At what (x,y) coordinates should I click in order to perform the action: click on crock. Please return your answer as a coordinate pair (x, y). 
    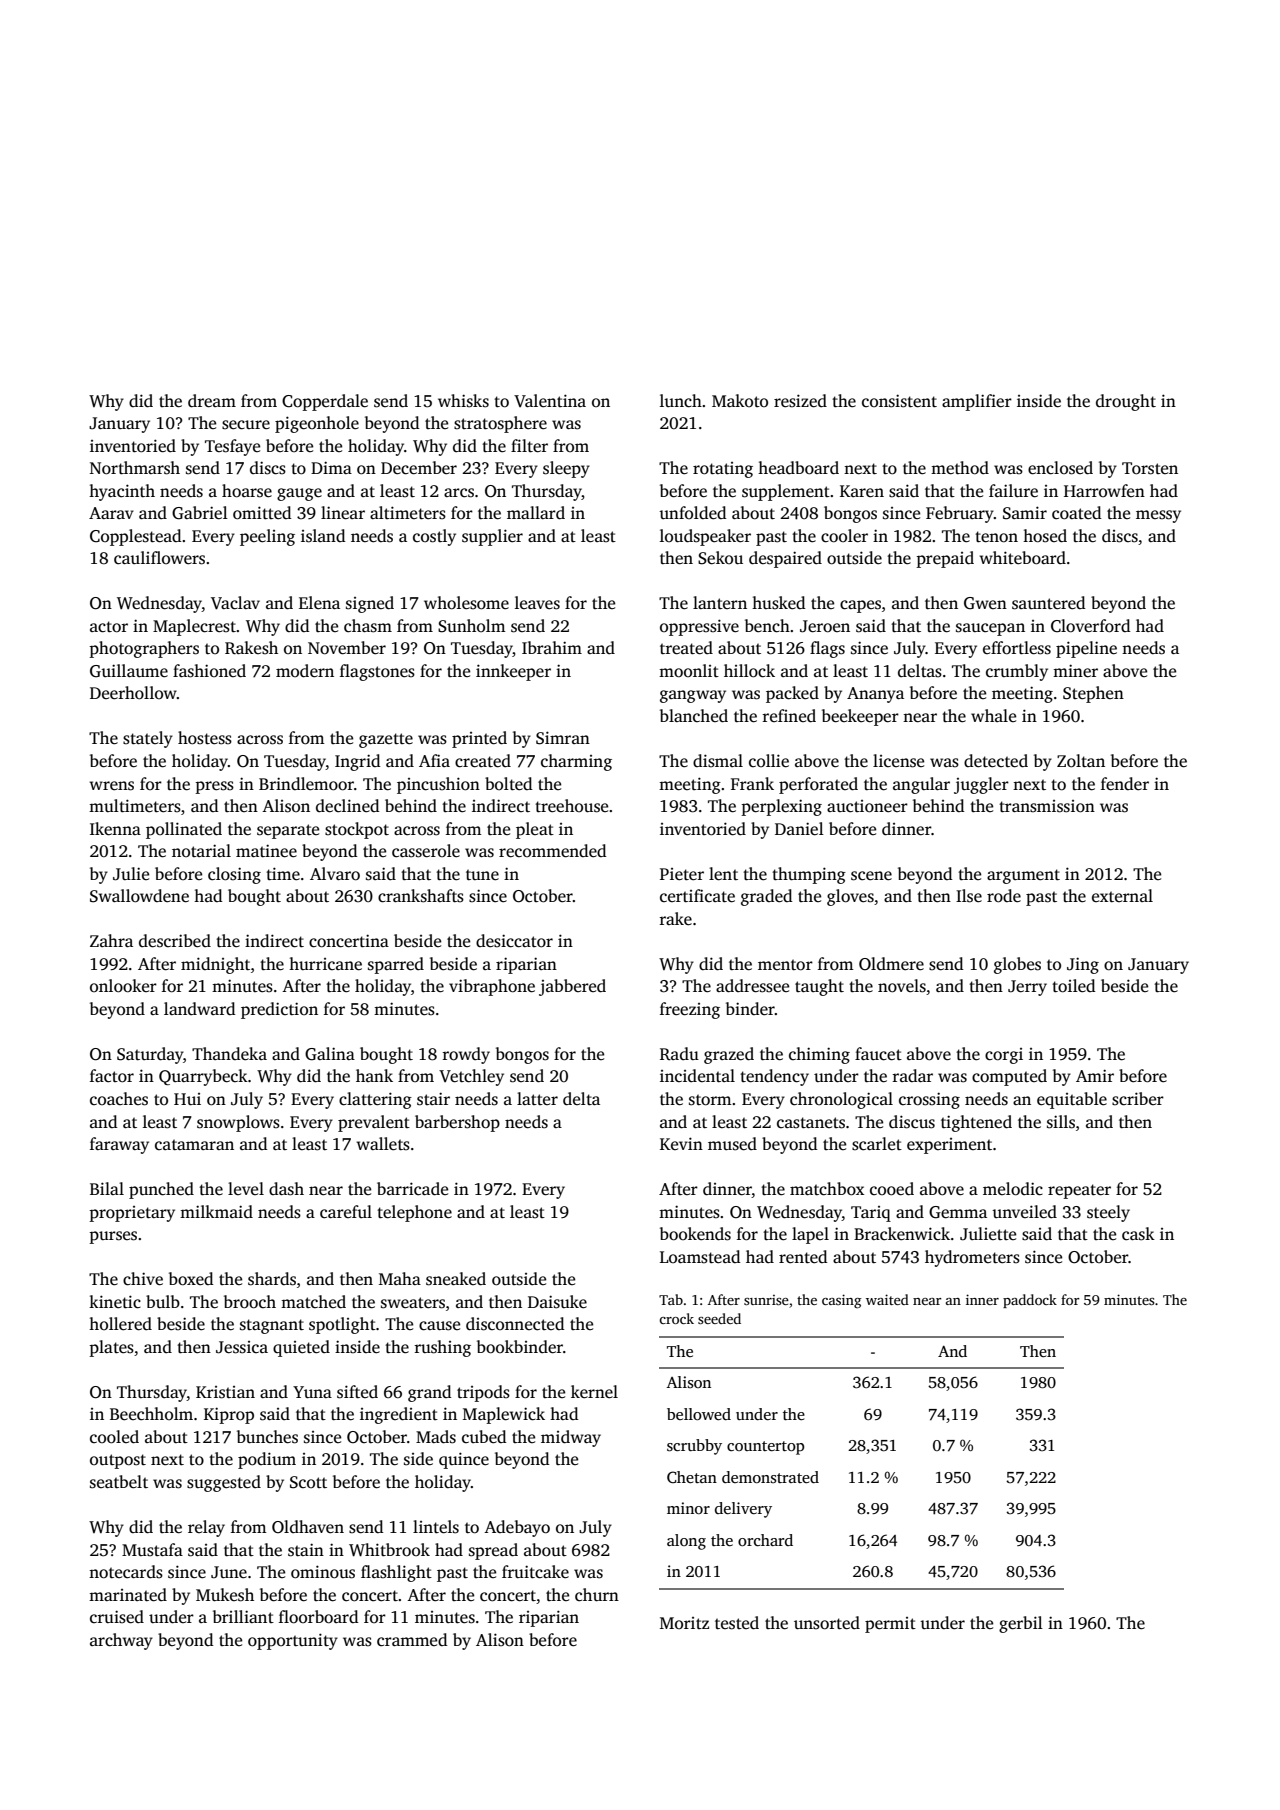
    Looking at the image, I should click on (676, 1318).
